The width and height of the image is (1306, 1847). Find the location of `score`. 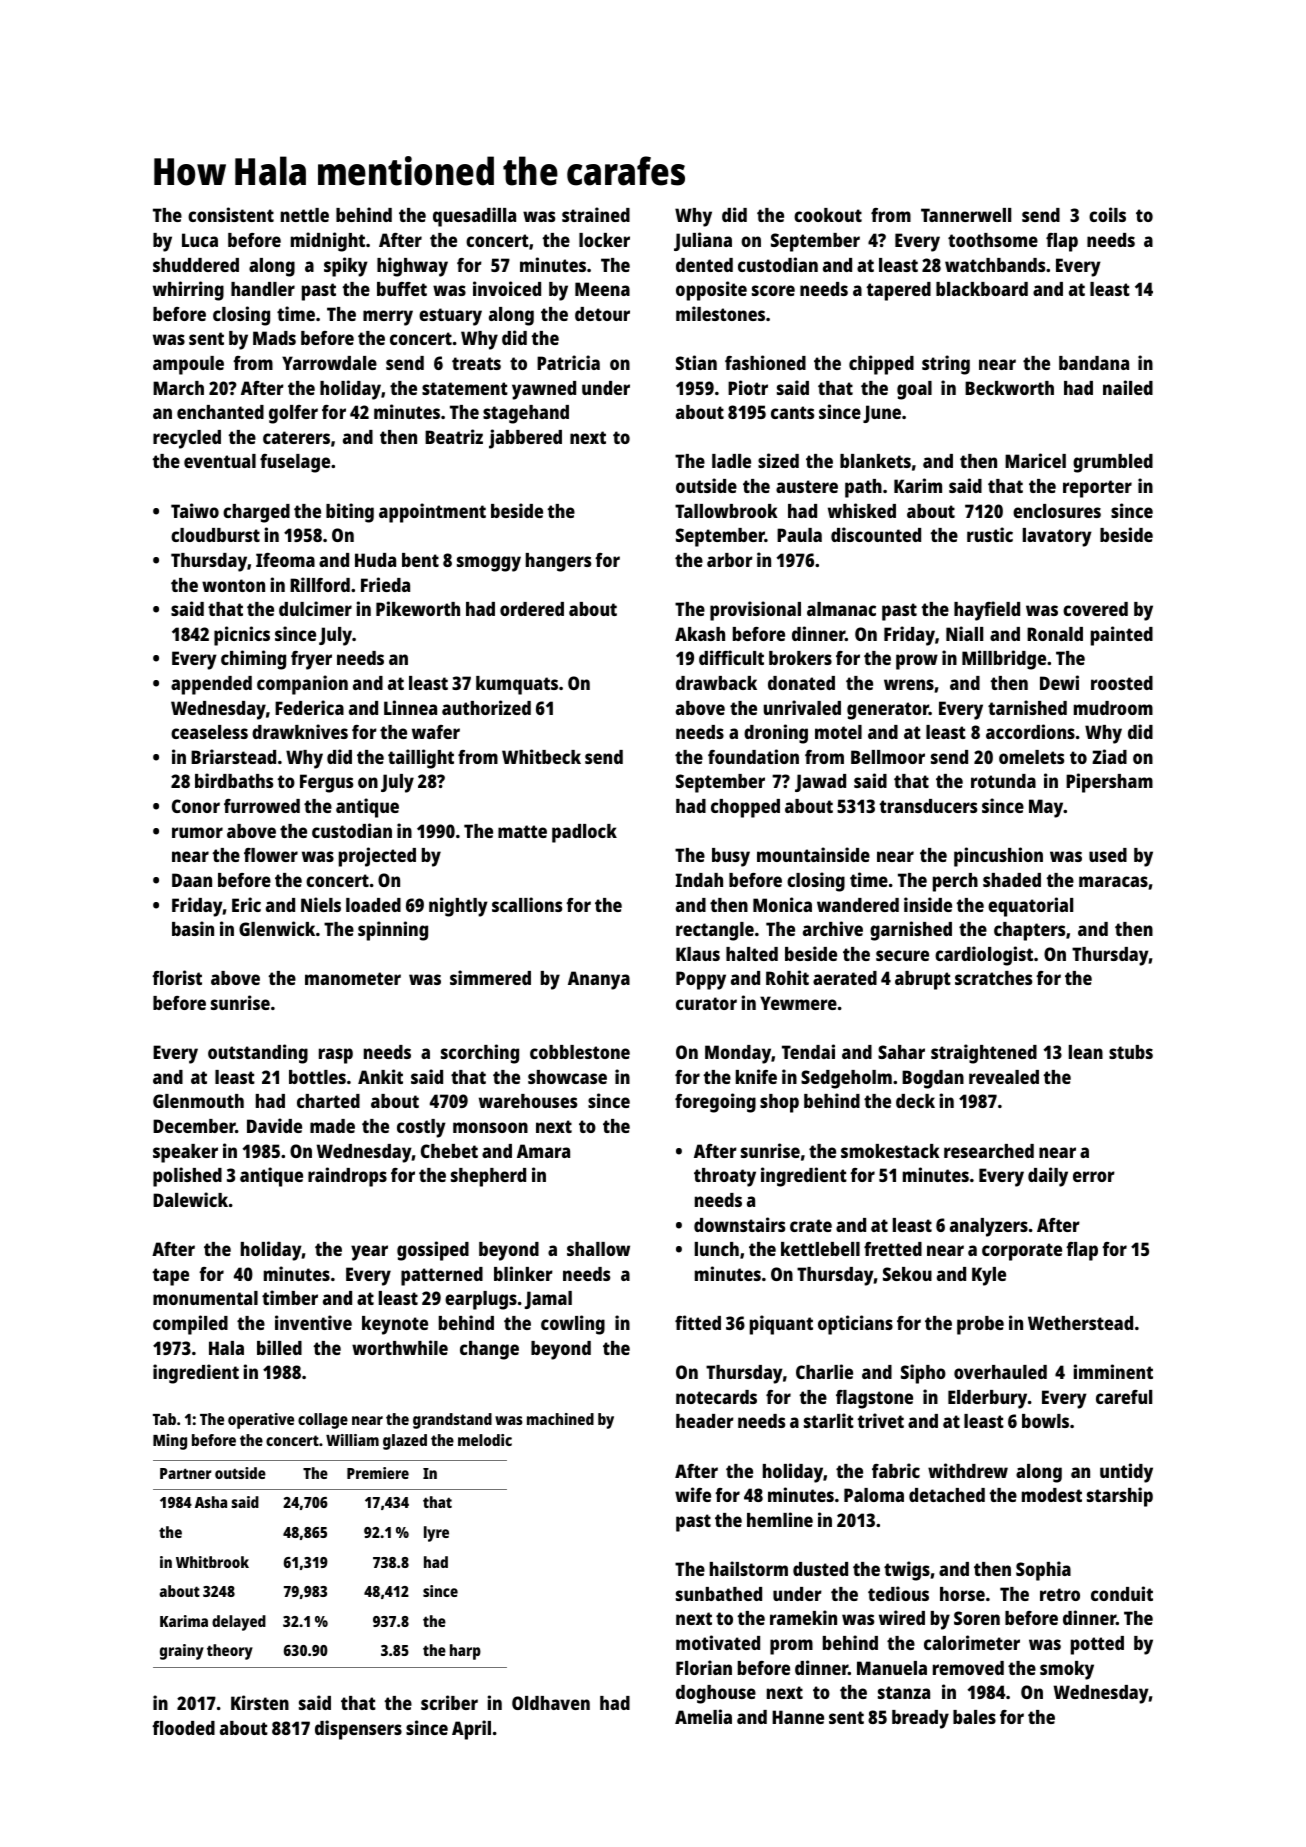

score is located at coordinates (773, 290).
